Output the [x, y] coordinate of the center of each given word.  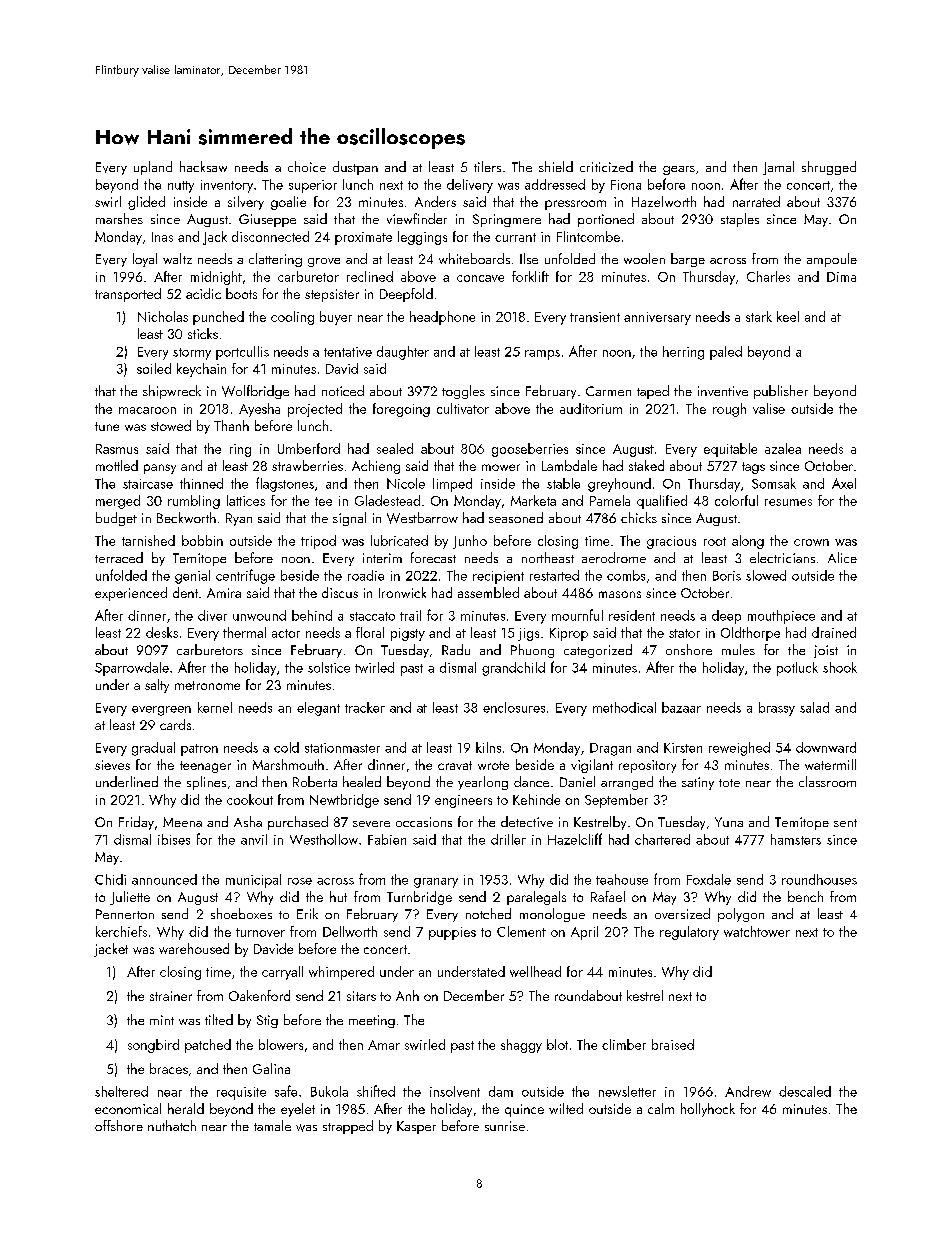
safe [286, 1091]
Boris [727, 576]
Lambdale [569, 465]
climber [624, 1044]
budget [116, 519]
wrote [493, 765]
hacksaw [203, 166]
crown [811, 542]
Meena [182, 822]
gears [679, 170]
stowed [171, 425]
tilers [487, 166]
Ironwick [402, 592]
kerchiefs [121, 931]
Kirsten [683, 748]
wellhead [535, 971]
